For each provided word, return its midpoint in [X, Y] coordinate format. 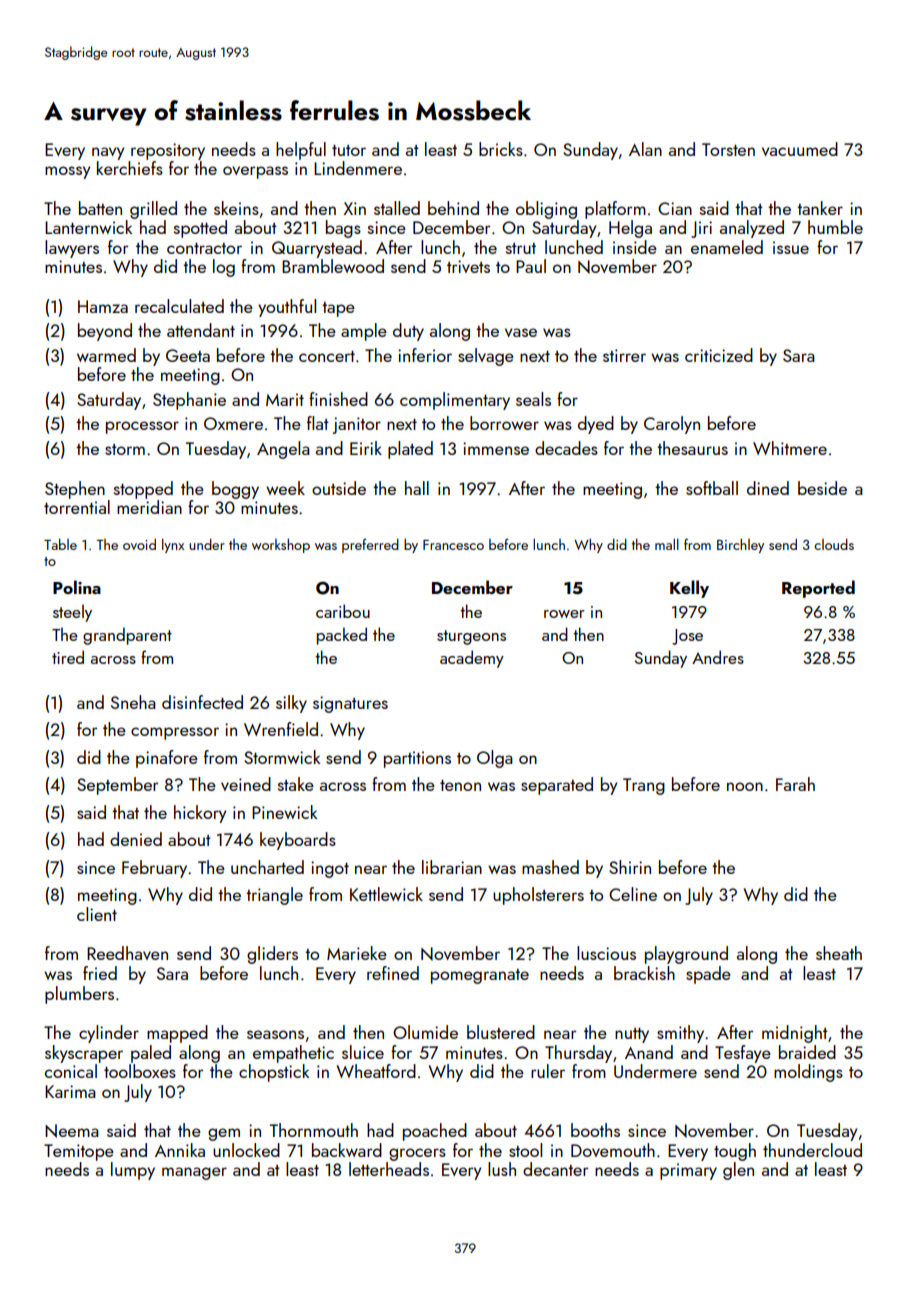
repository [168, 151]
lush [502, 1169]
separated [557, 786]
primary [688, 1171]
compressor [175, 733]
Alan [645, 149]
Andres [718, 657]
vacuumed [800, 149]
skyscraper [84, 1054]
